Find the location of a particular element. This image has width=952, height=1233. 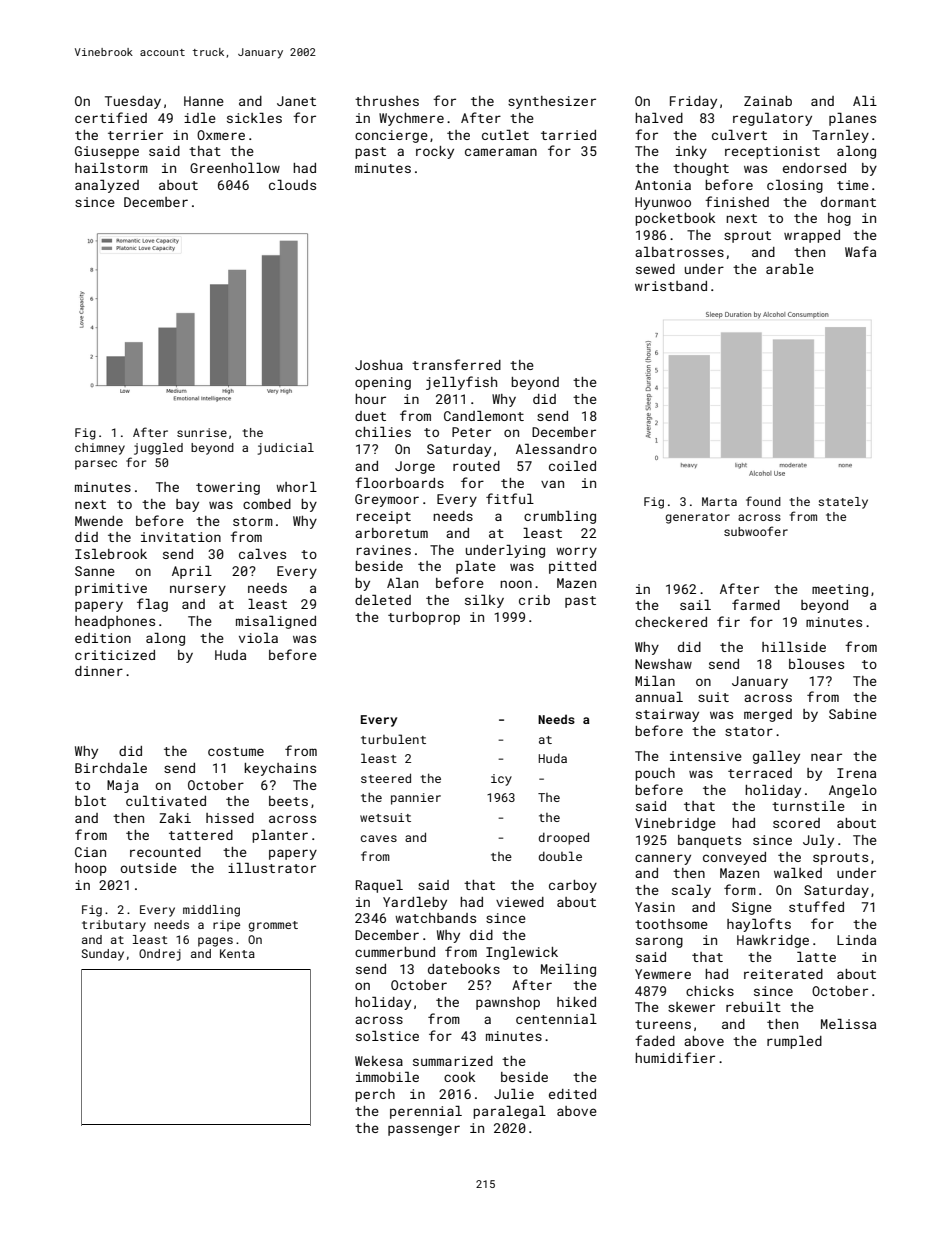

Alessandro is located at coordinates (556, 449).
